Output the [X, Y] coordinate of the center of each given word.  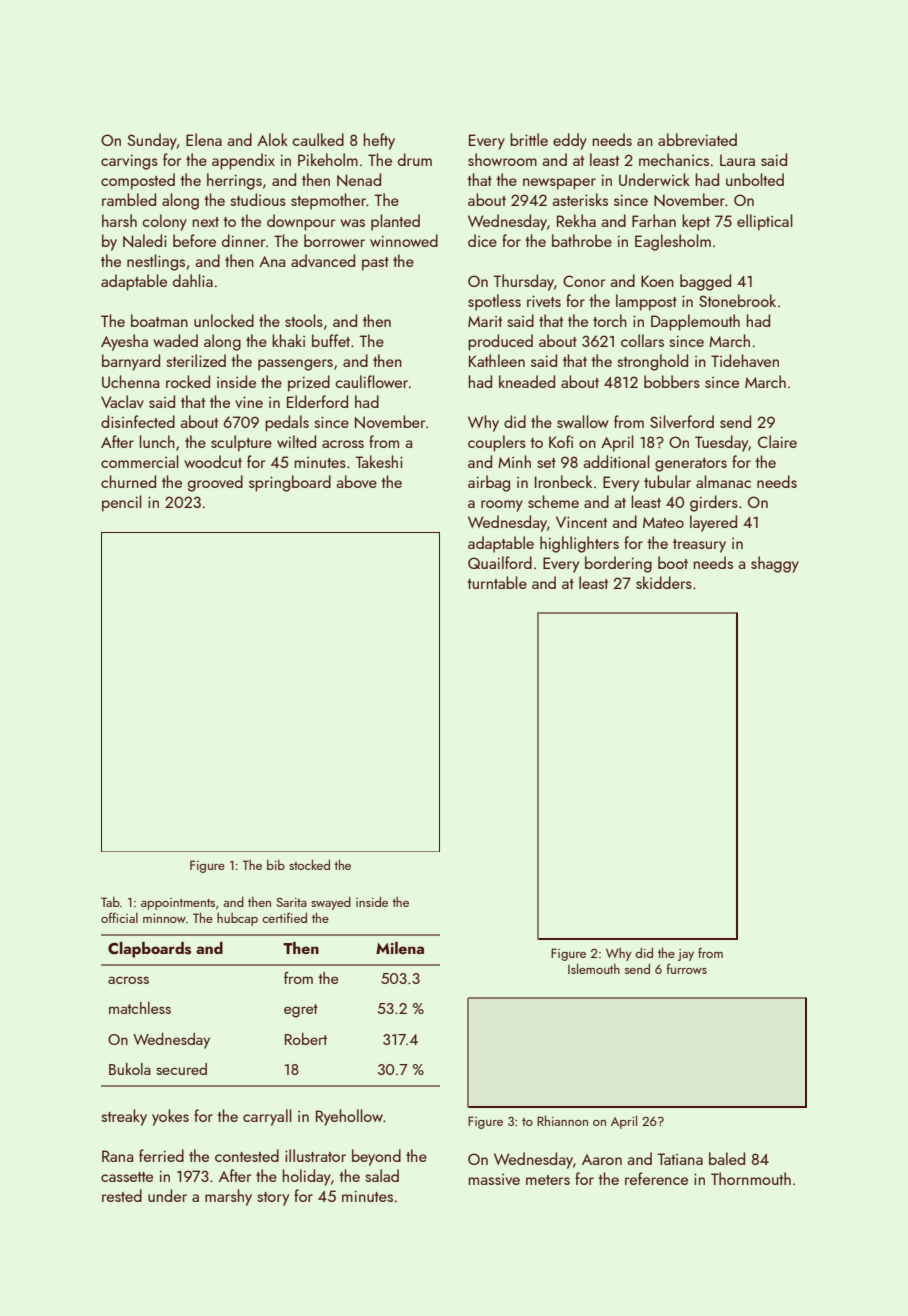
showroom [502, 159]
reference [656, 1178]
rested [122, 1195]
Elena [204, 139]
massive [494, 1179]
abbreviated [697, 139]
